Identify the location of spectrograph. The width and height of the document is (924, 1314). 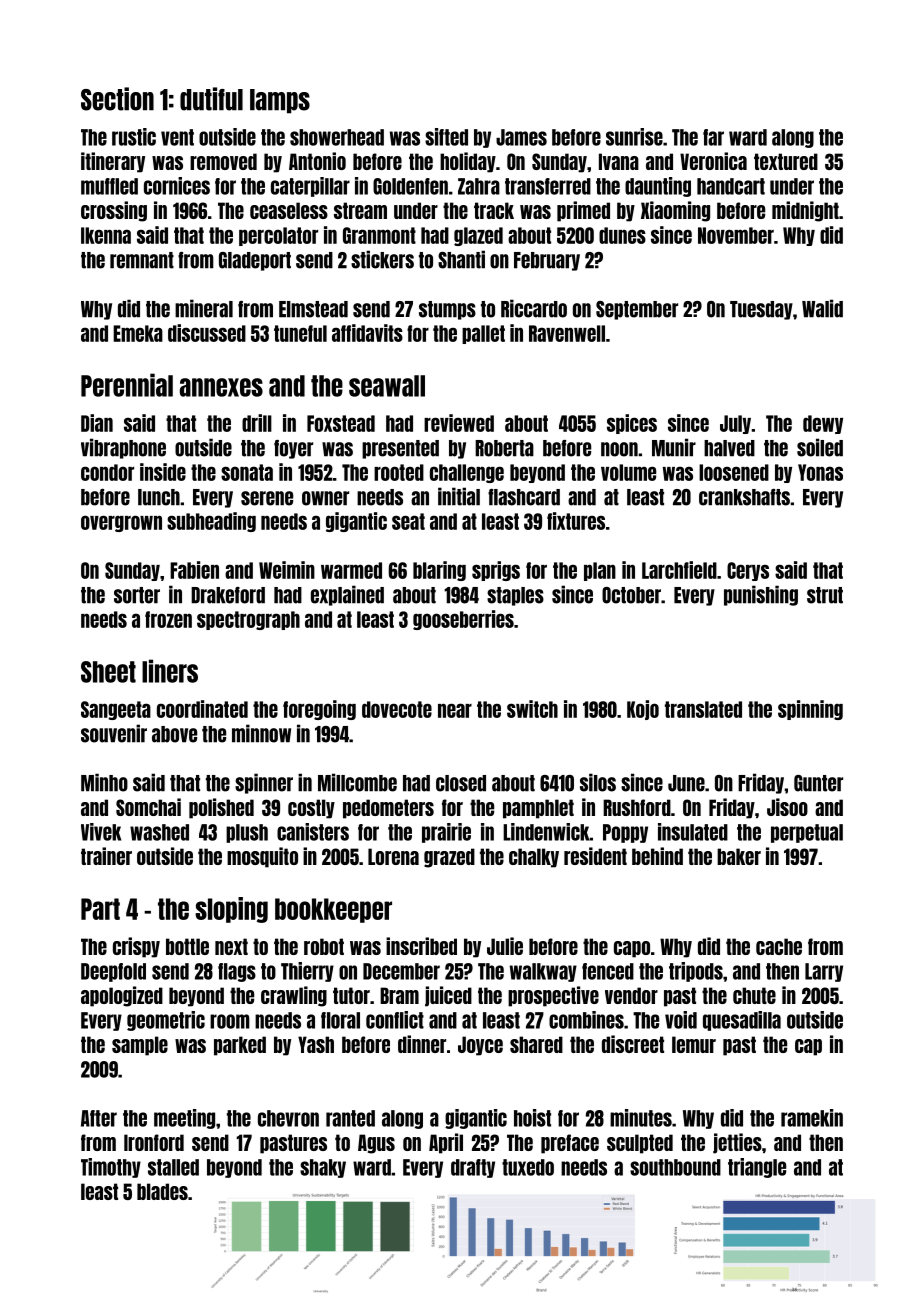
(248, 620).
